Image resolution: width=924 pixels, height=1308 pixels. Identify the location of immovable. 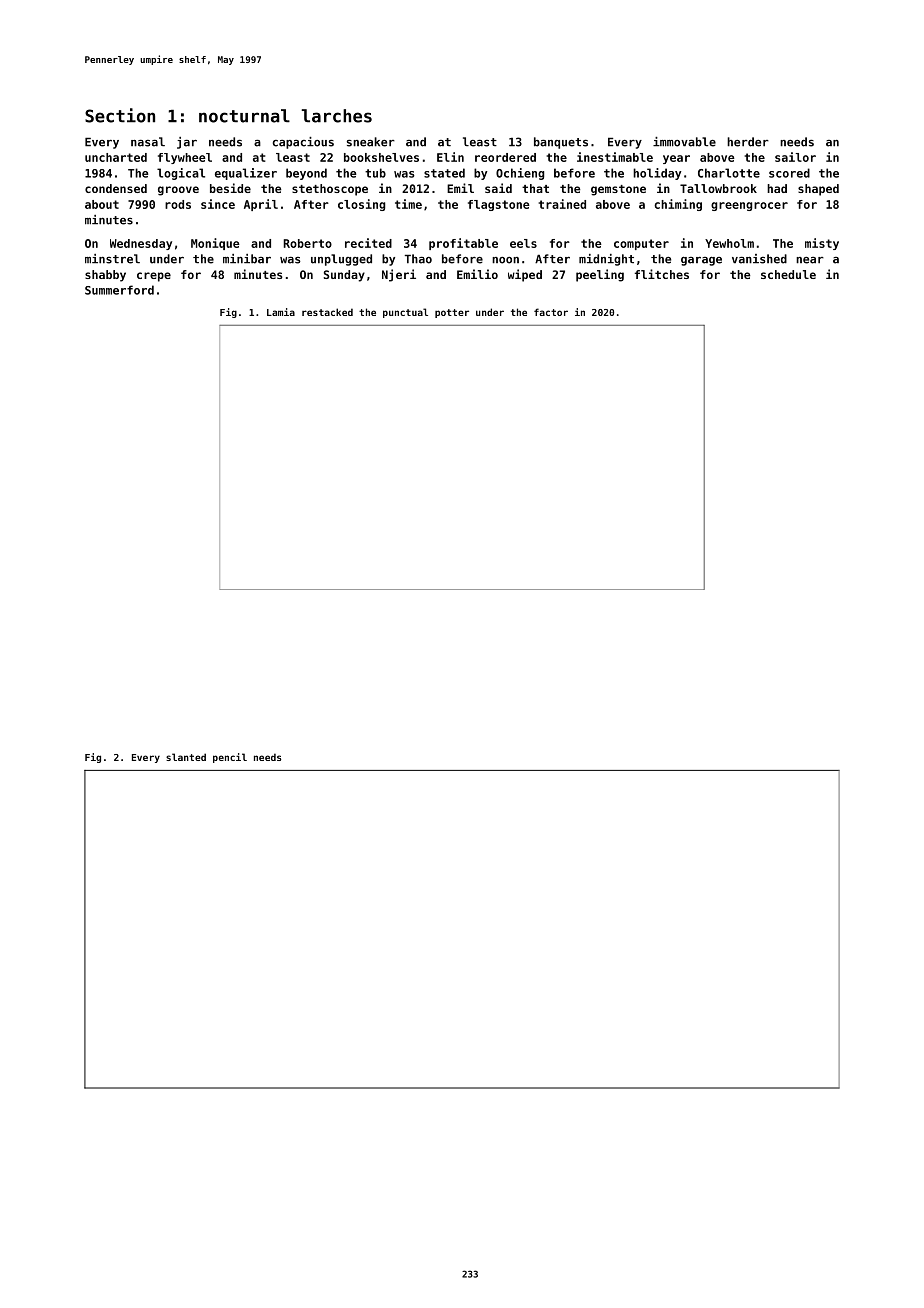
(684, 142).
